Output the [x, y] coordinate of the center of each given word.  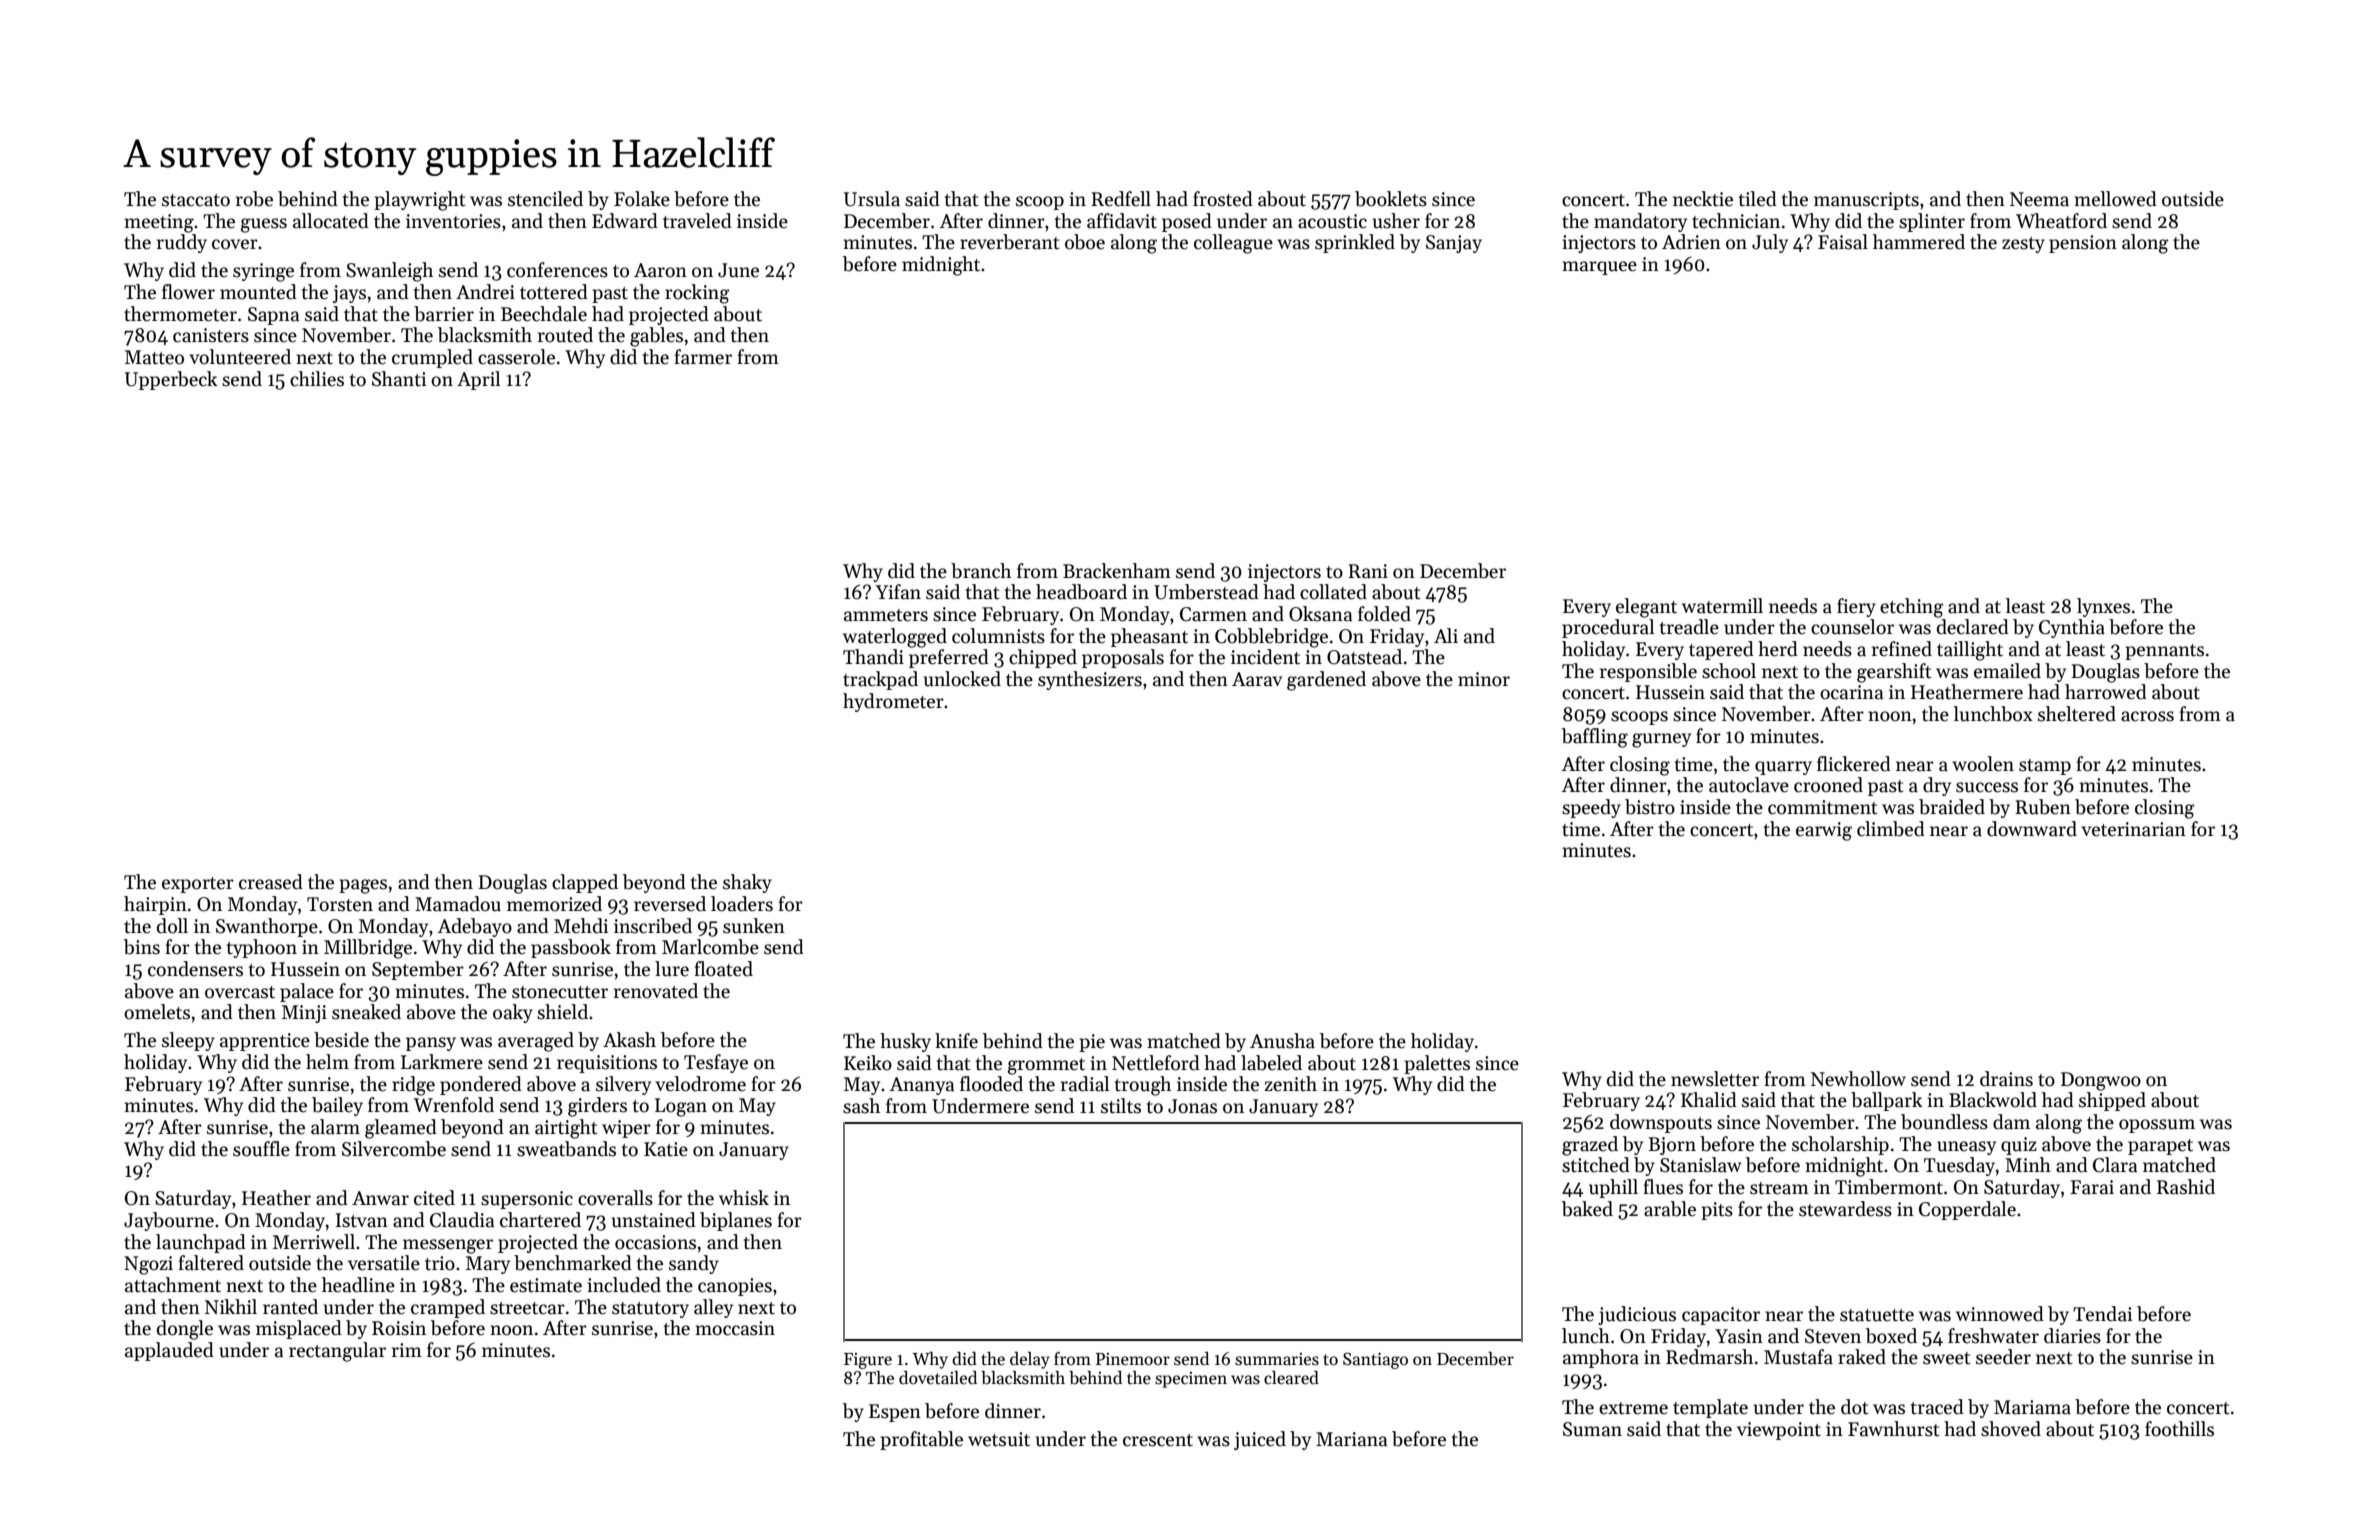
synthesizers [1090, 680]
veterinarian [2133, 829]
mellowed [2115, 199]
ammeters [886, 615]
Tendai [2102, 1314]
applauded [169, 1351]
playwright [420, 201]
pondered [481, 1085]
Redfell [1121, 199]
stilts [1121, 1106]
